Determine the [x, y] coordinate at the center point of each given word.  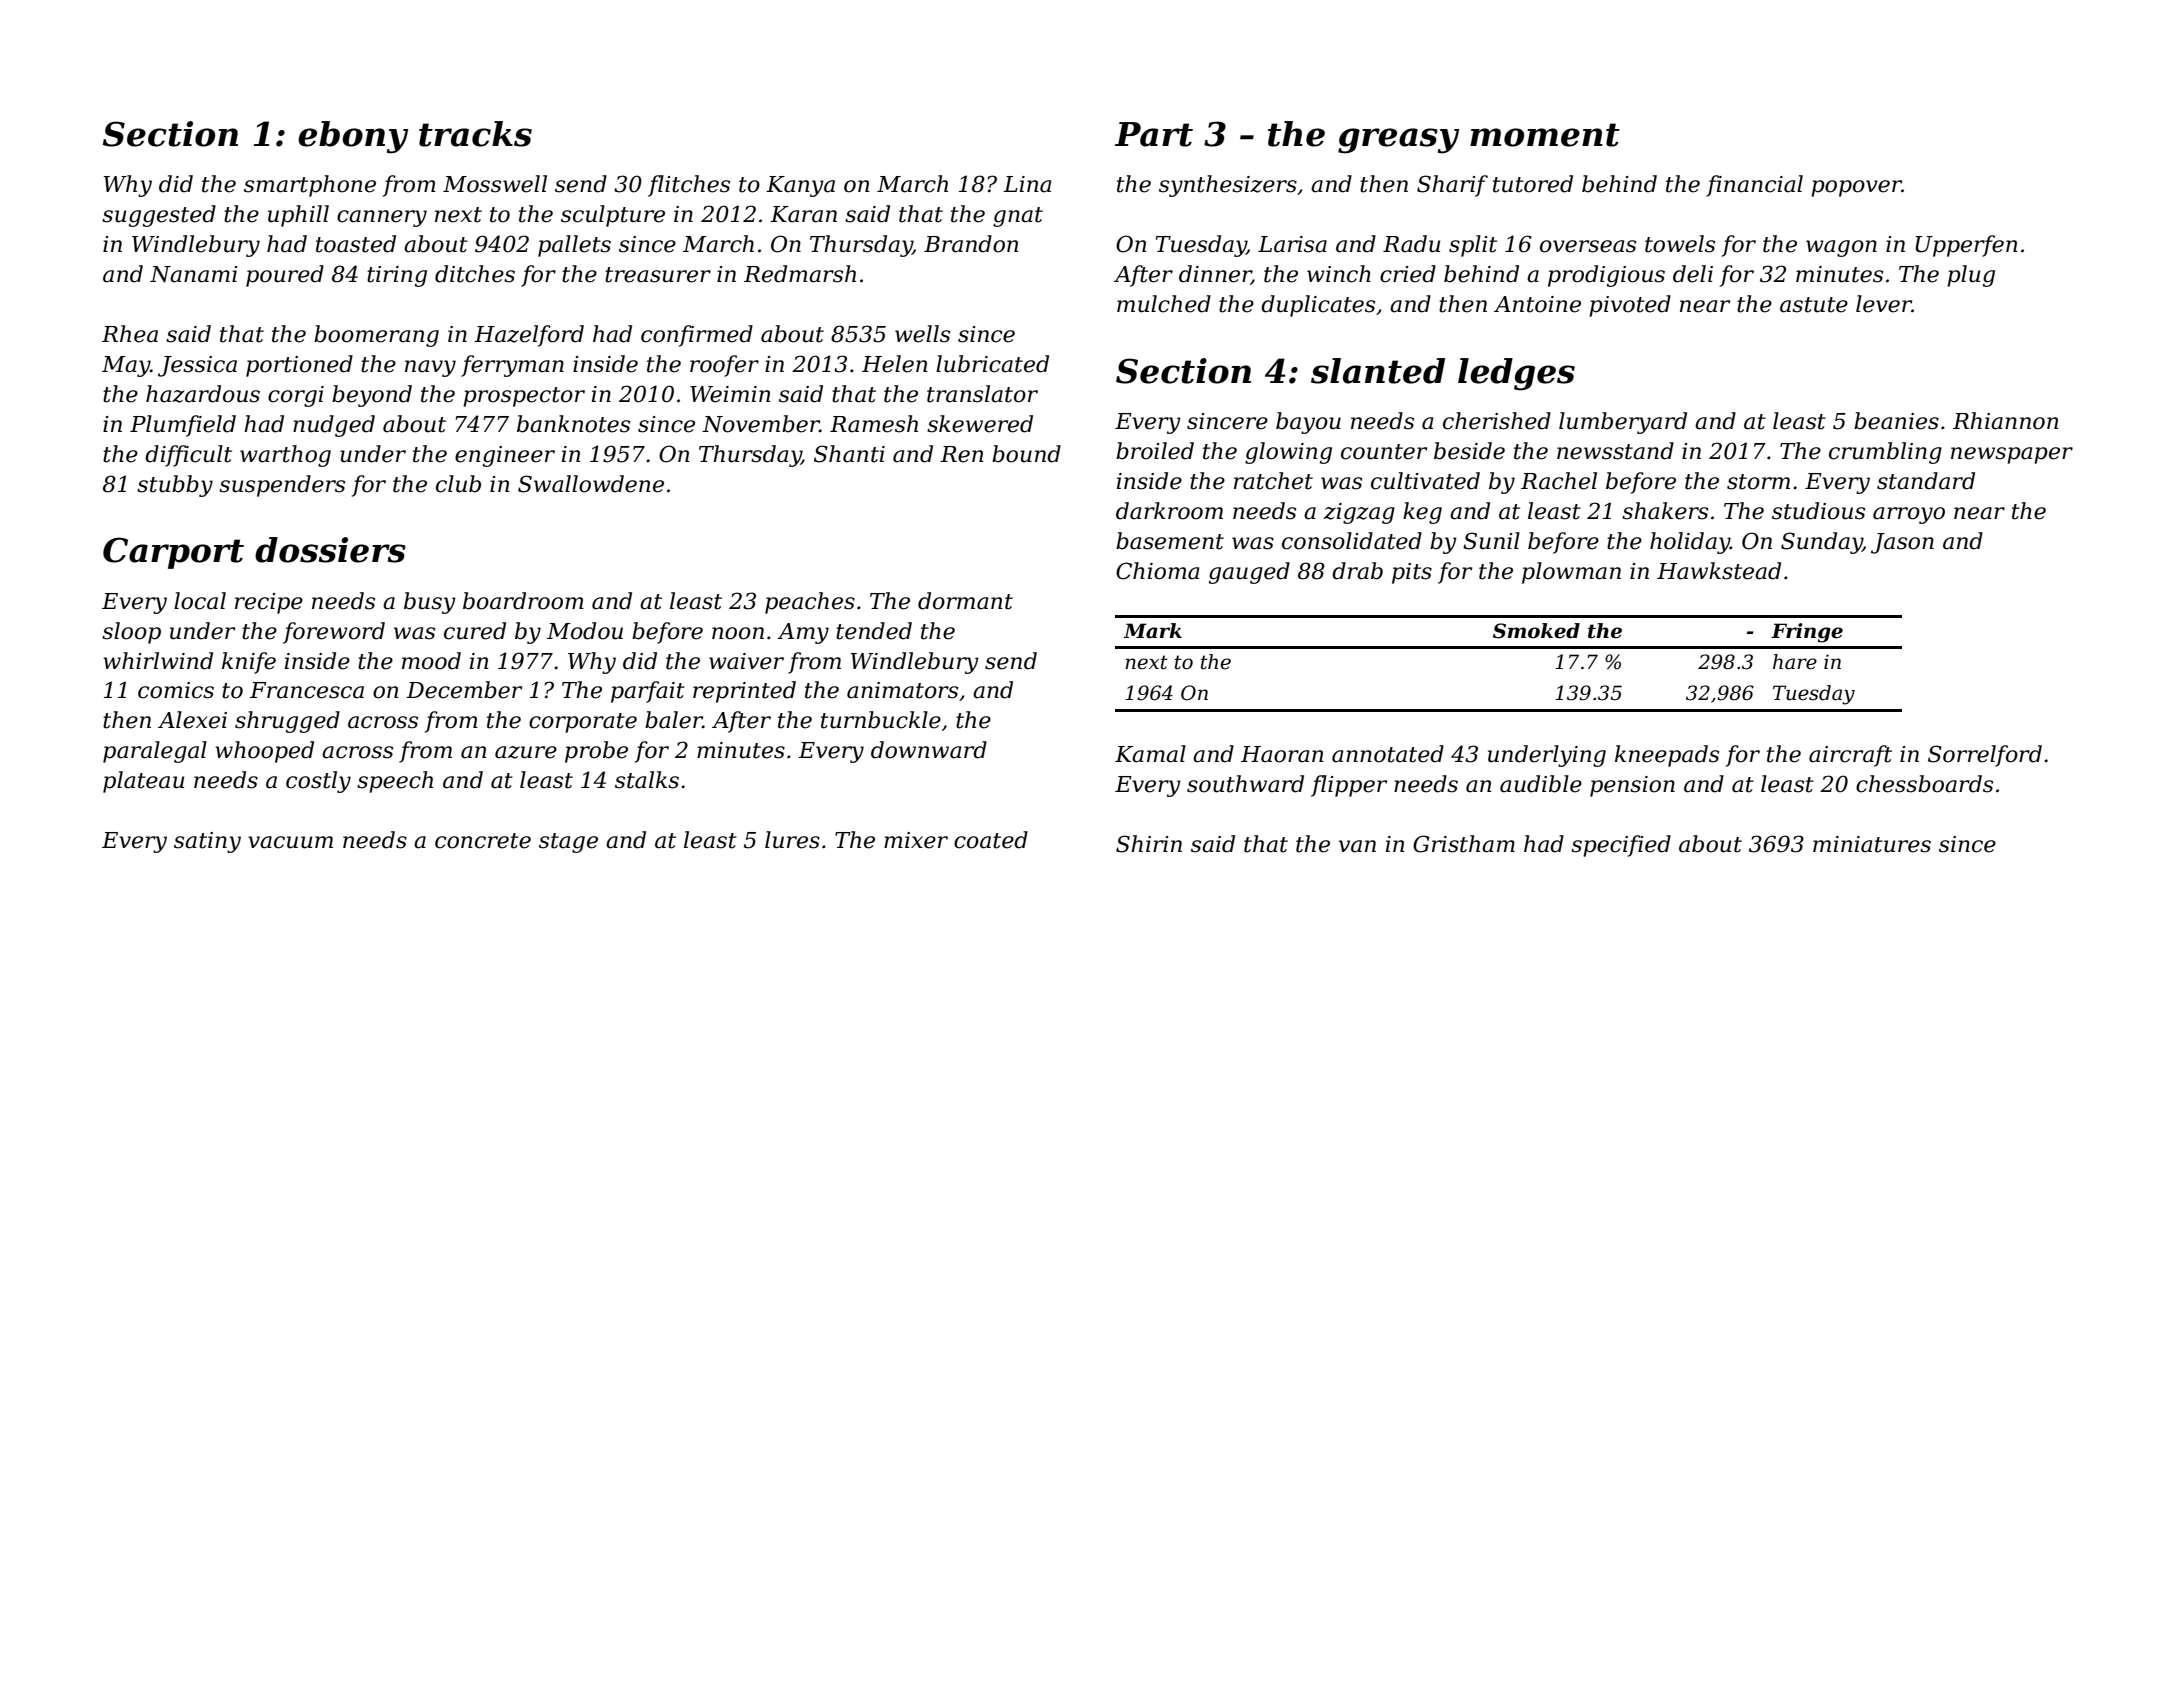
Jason [1902, 543]
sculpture [613, 216]
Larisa [1292, 244]
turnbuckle [881, 720]
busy [430, 603]
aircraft [1850, 756]
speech [395, 782]
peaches [810, 603]
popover [1856, 188]
